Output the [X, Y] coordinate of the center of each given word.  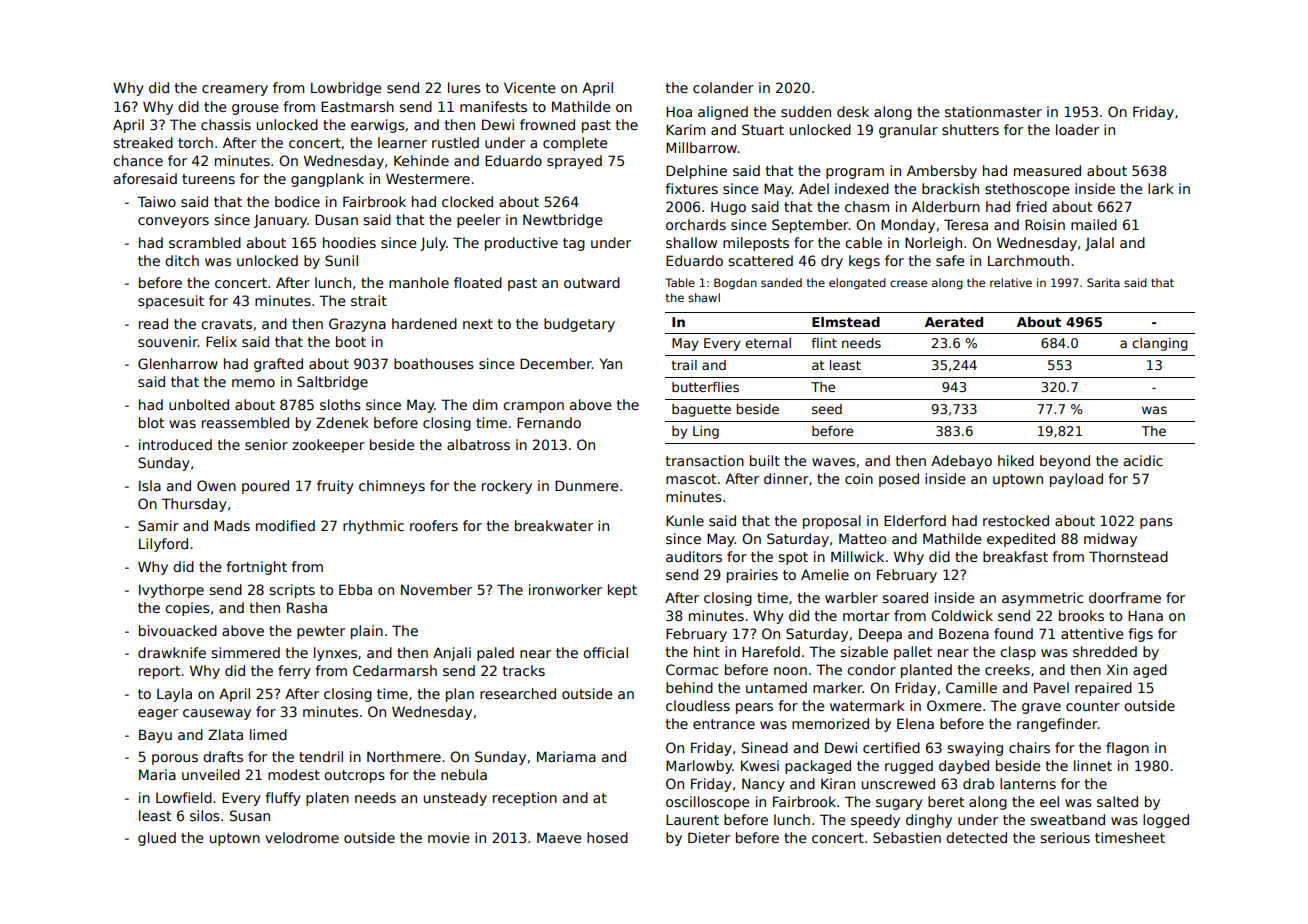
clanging [1160, 344]
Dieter [709, 837]
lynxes [335, 654]
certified [891, 747]
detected [976, 837]
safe [950, 260]
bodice [297, 201]
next [478, 324]
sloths [340, 404]
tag [574, 244]
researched [518, 693]
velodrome [302, 837]
